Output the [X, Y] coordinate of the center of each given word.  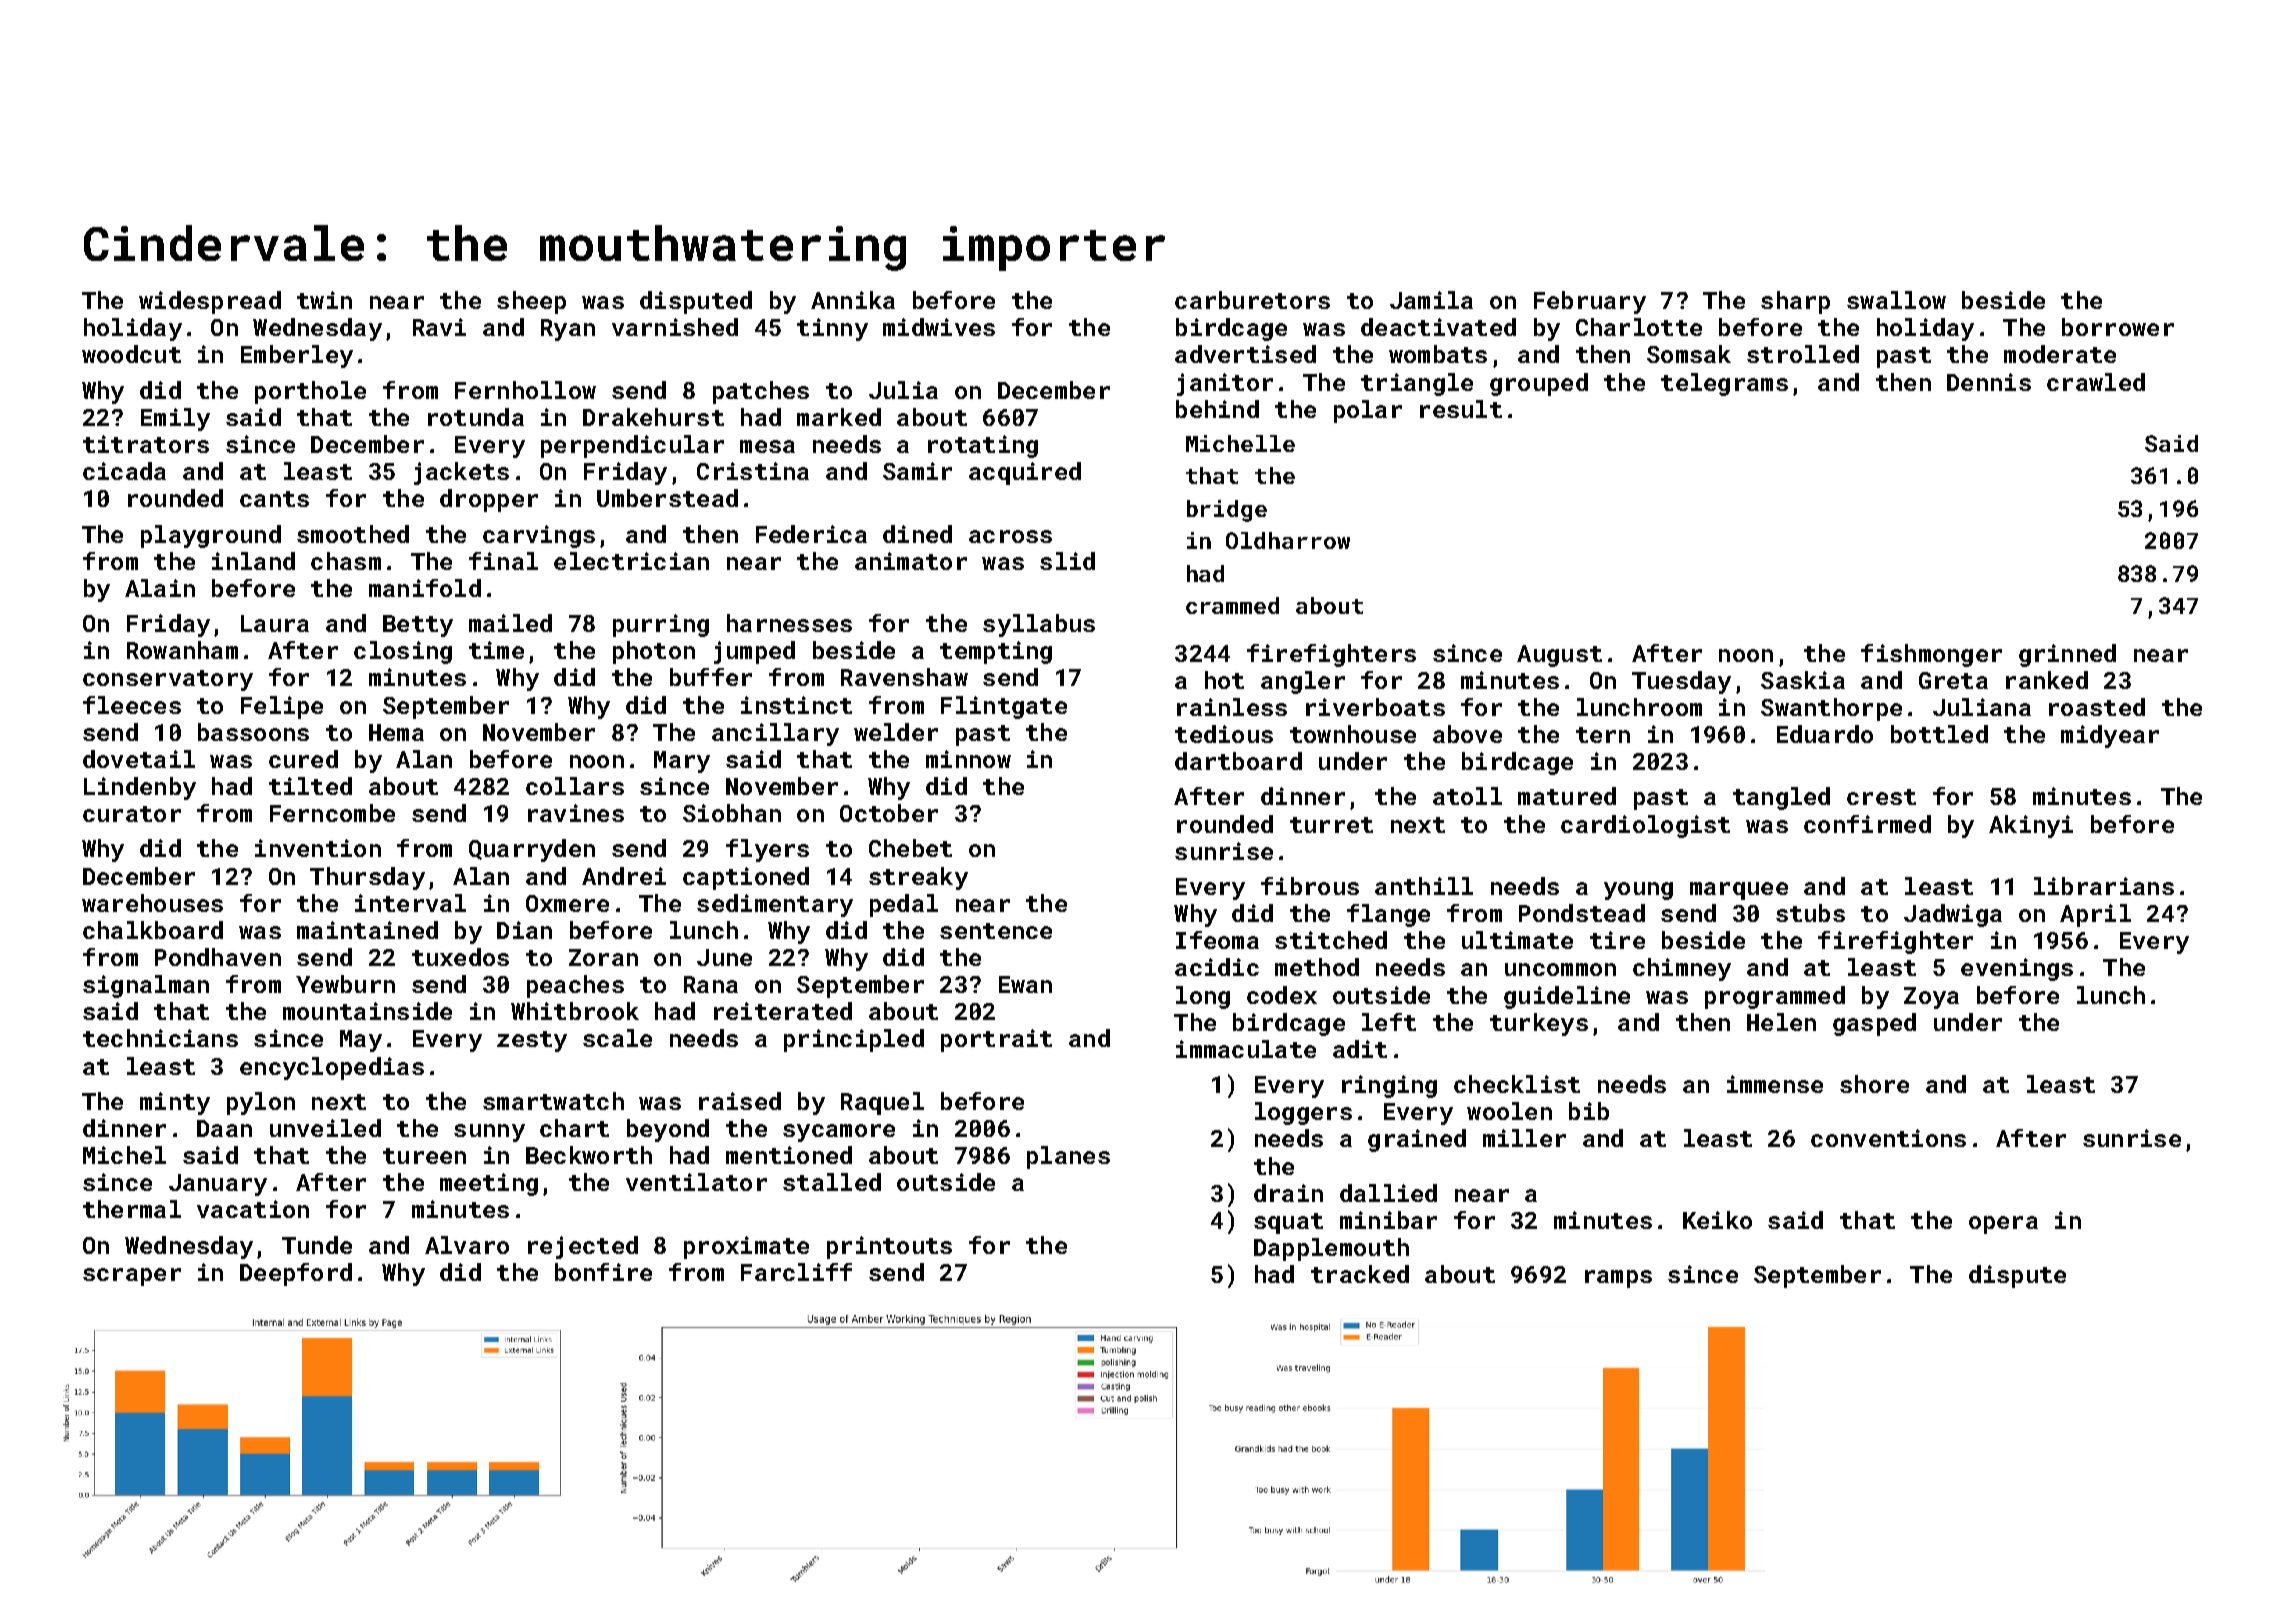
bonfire [603, 1272]
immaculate [1246, 1049]
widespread [210, 302]
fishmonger [1931, 655]
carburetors [1252, 300]
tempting [996, 652]
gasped [1874, 1024]
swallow [1896, 300]
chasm [346, 561]
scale [617, 1038]
